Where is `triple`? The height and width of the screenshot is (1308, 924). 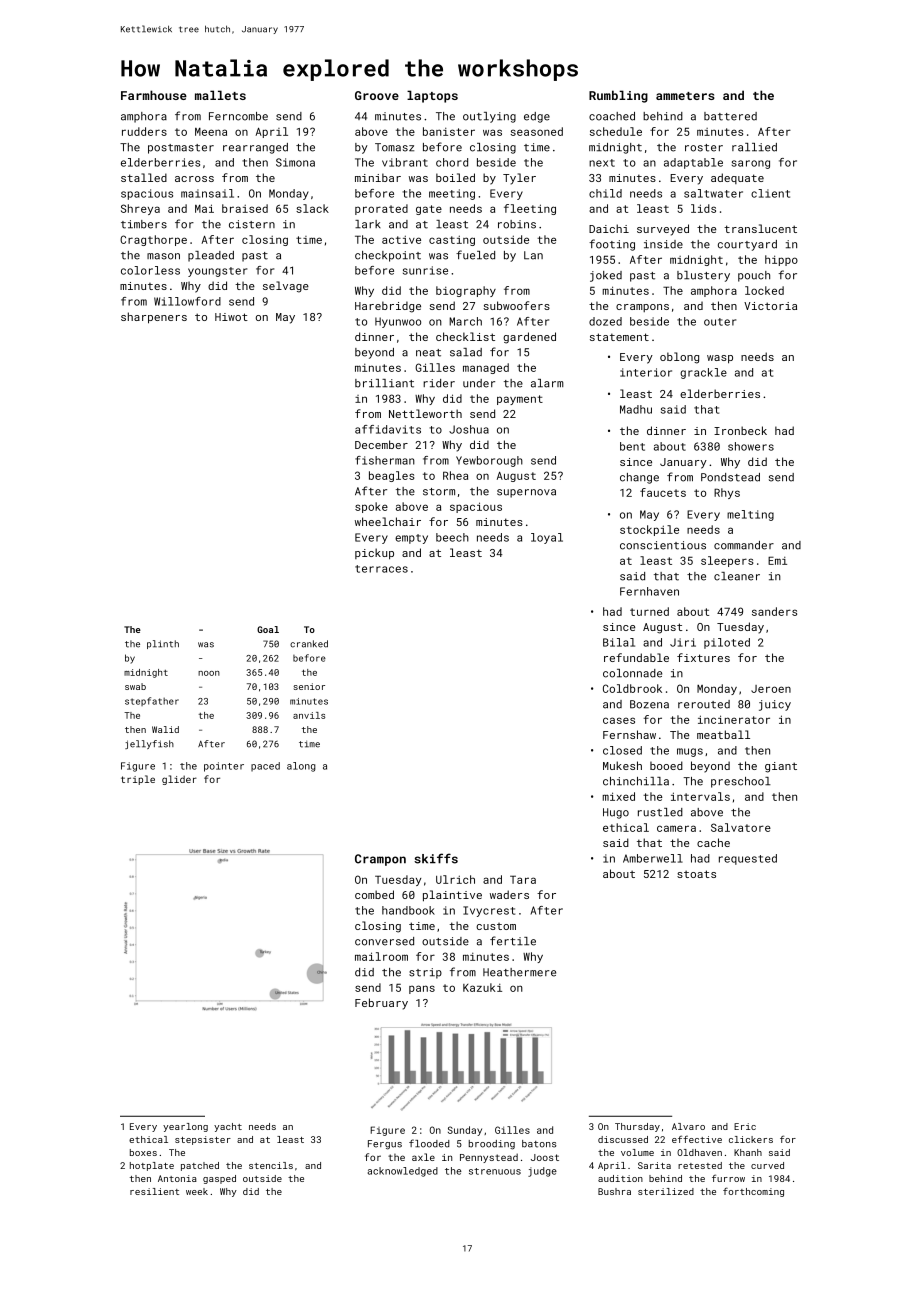 triple is located at coordinates (138, 780).
